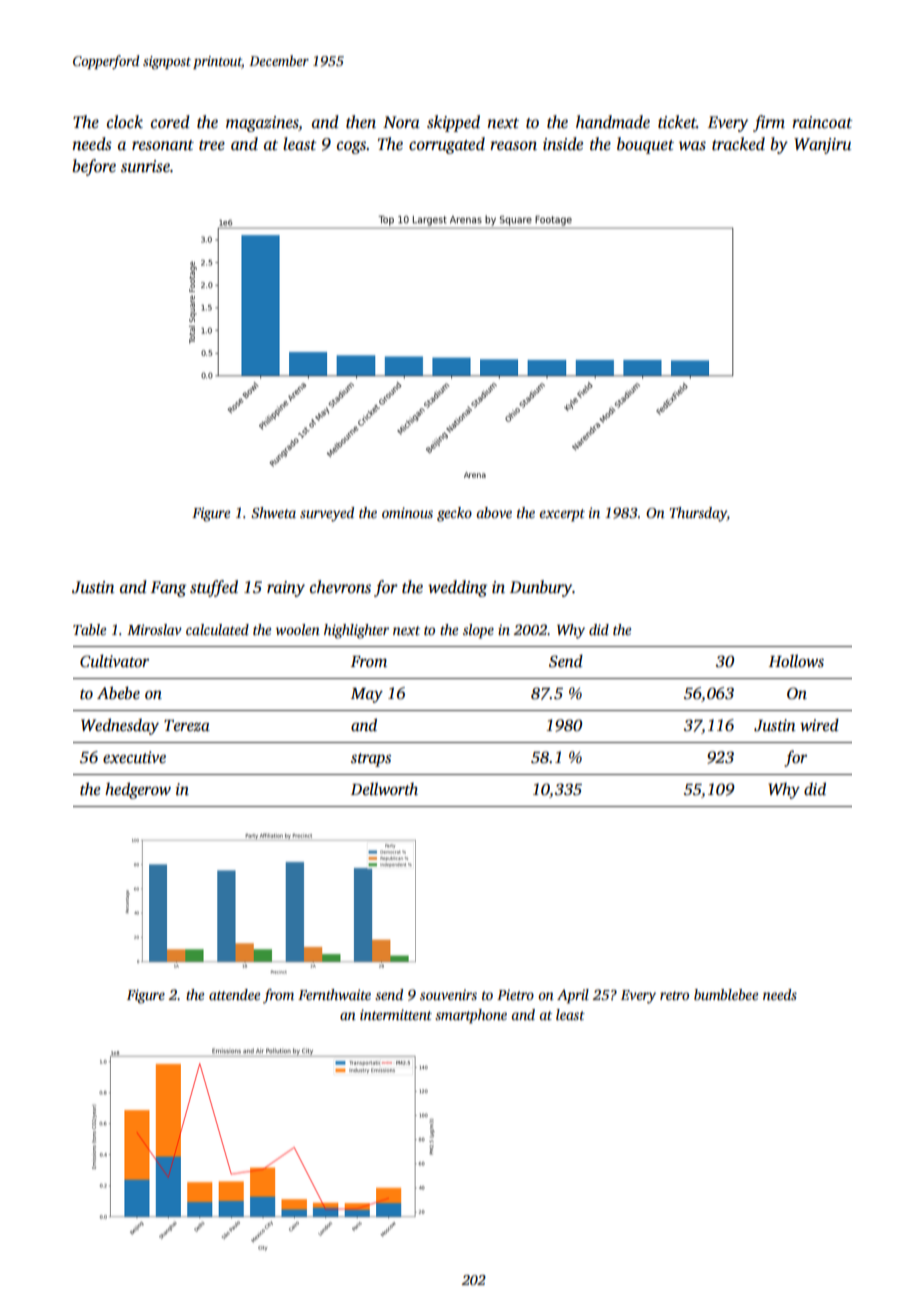  What do you see at coordinates (145, 166) in the screenshot?
I see `sunrise` at bounding box center [145, 166].
